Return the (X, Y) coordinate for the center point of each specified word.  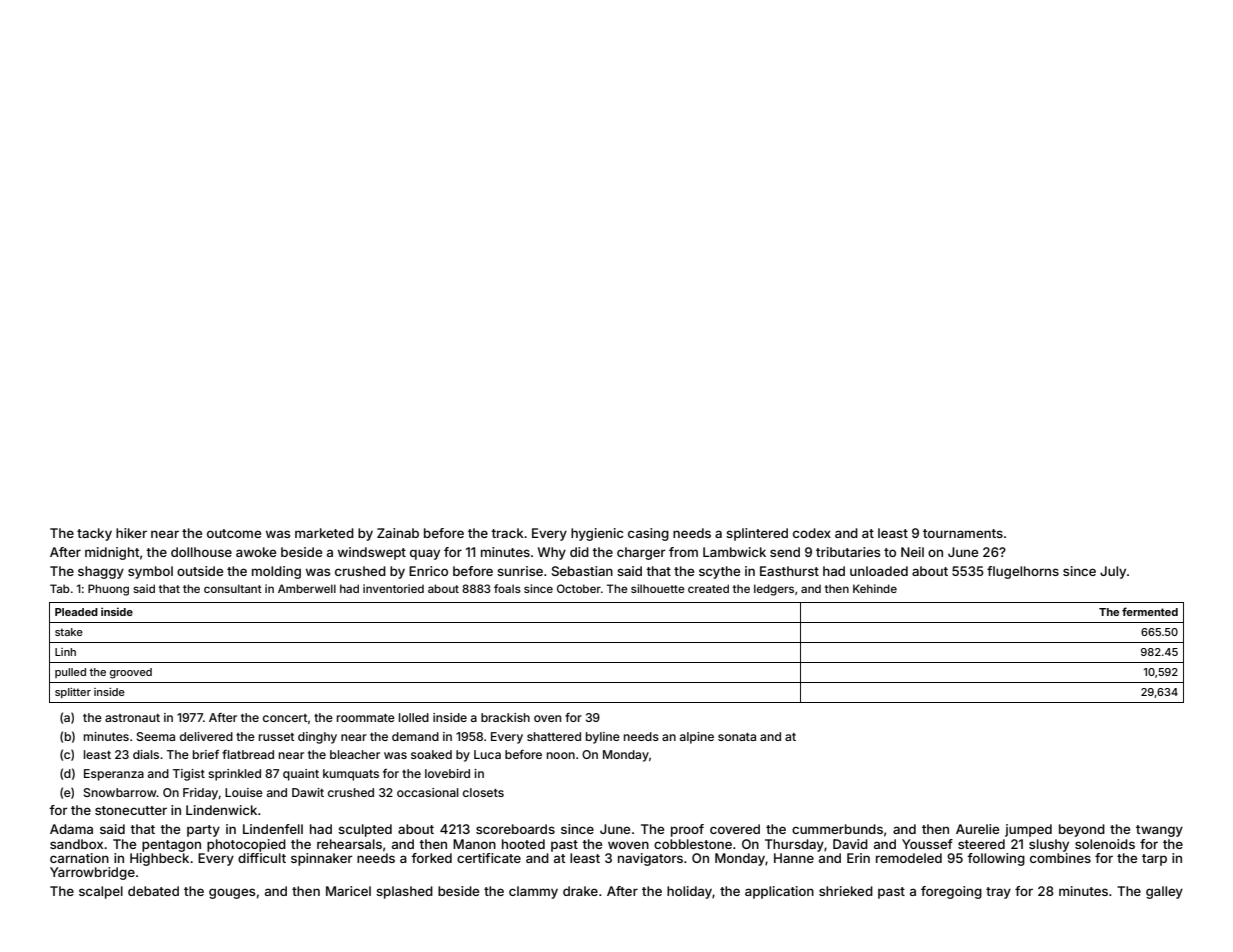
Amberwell (307, 588)
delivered (206, 736)
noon (561, 755)
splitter (73, 693)
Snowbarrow (120, 792)
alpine (697, 738)
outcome (234, 533)
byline (603, 738)
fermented (1150, 611)
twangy (1159, 831)
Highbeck (159, 859)
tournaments (963, 533)
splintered (757, 534)
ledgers (774, 590)
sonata (737, 737)
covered (735, 829)
